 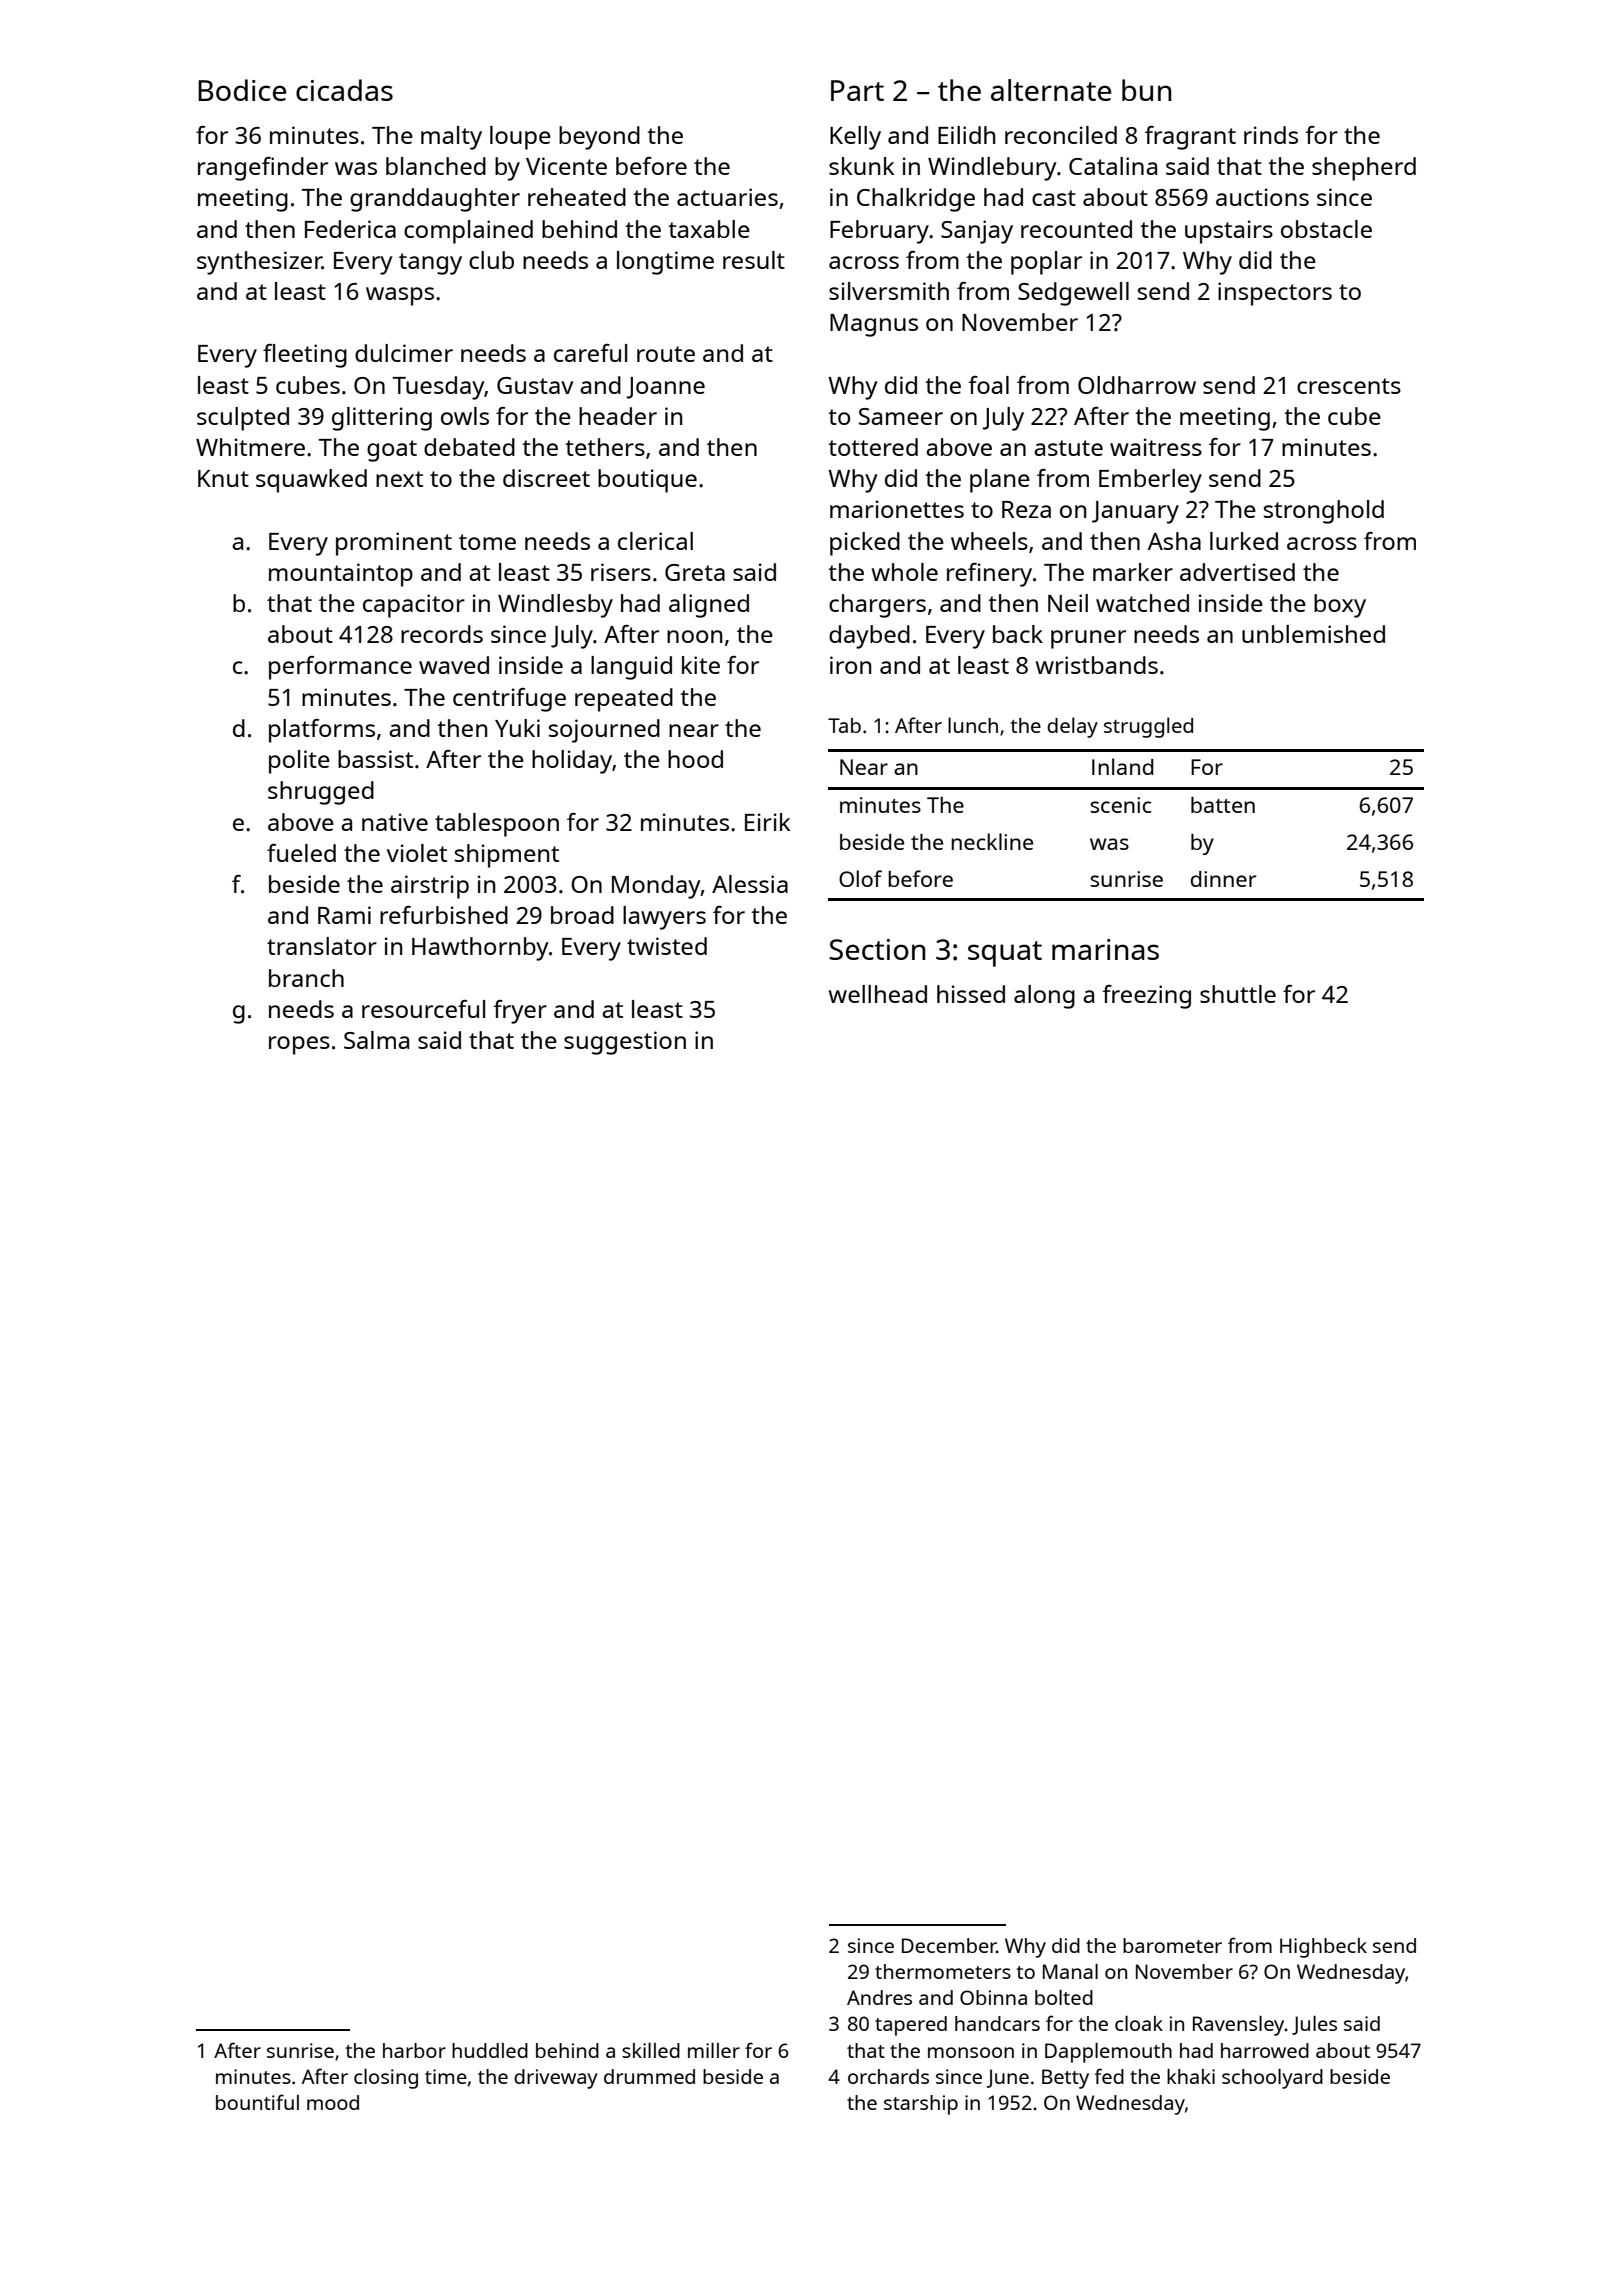 I want to click on bun, so click(x=1147, y=90).
